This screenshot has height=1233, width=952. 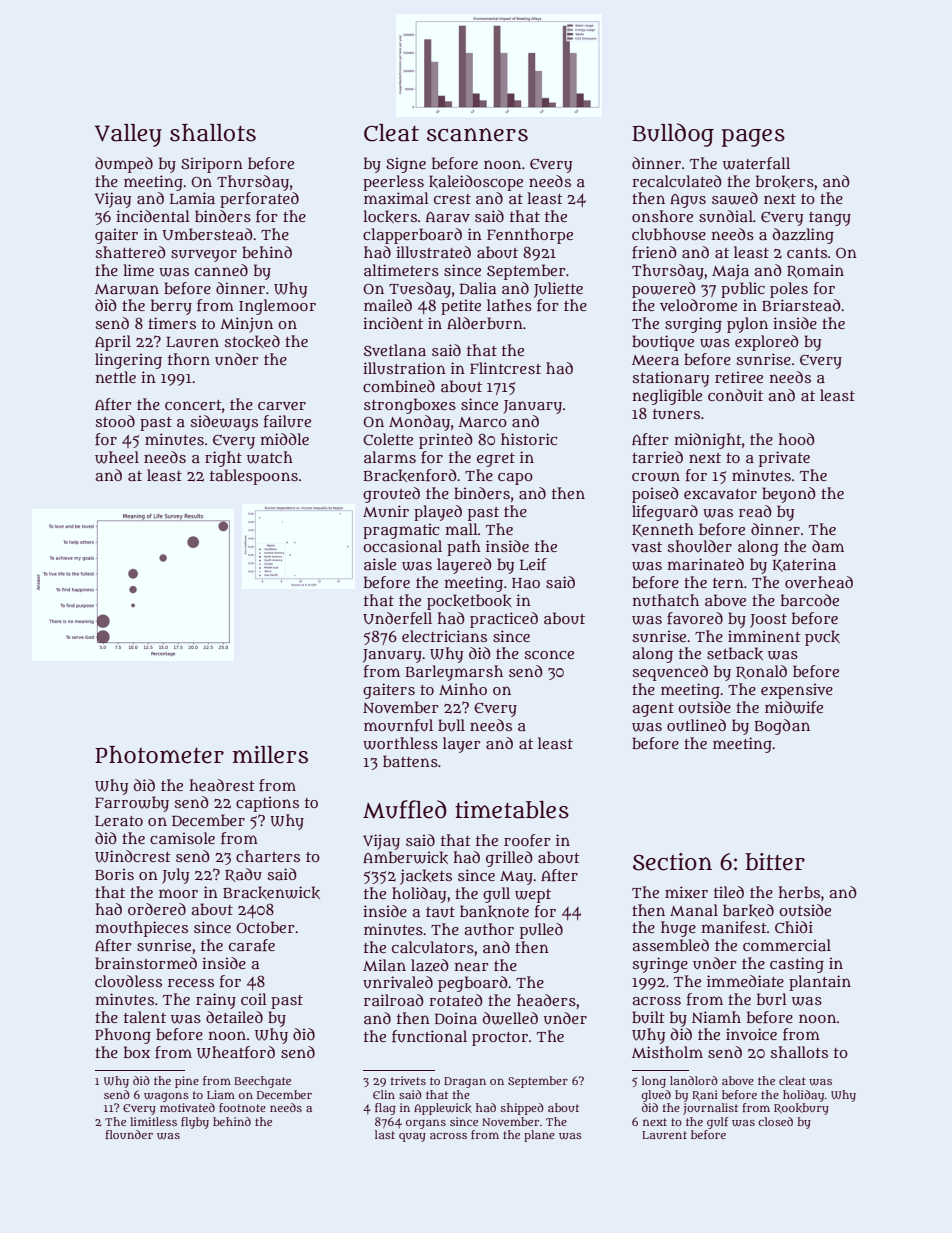 What do you see at coordinates (477, 135) in the screenshot?
I see `scanners` at bounding box center [477, 135].
